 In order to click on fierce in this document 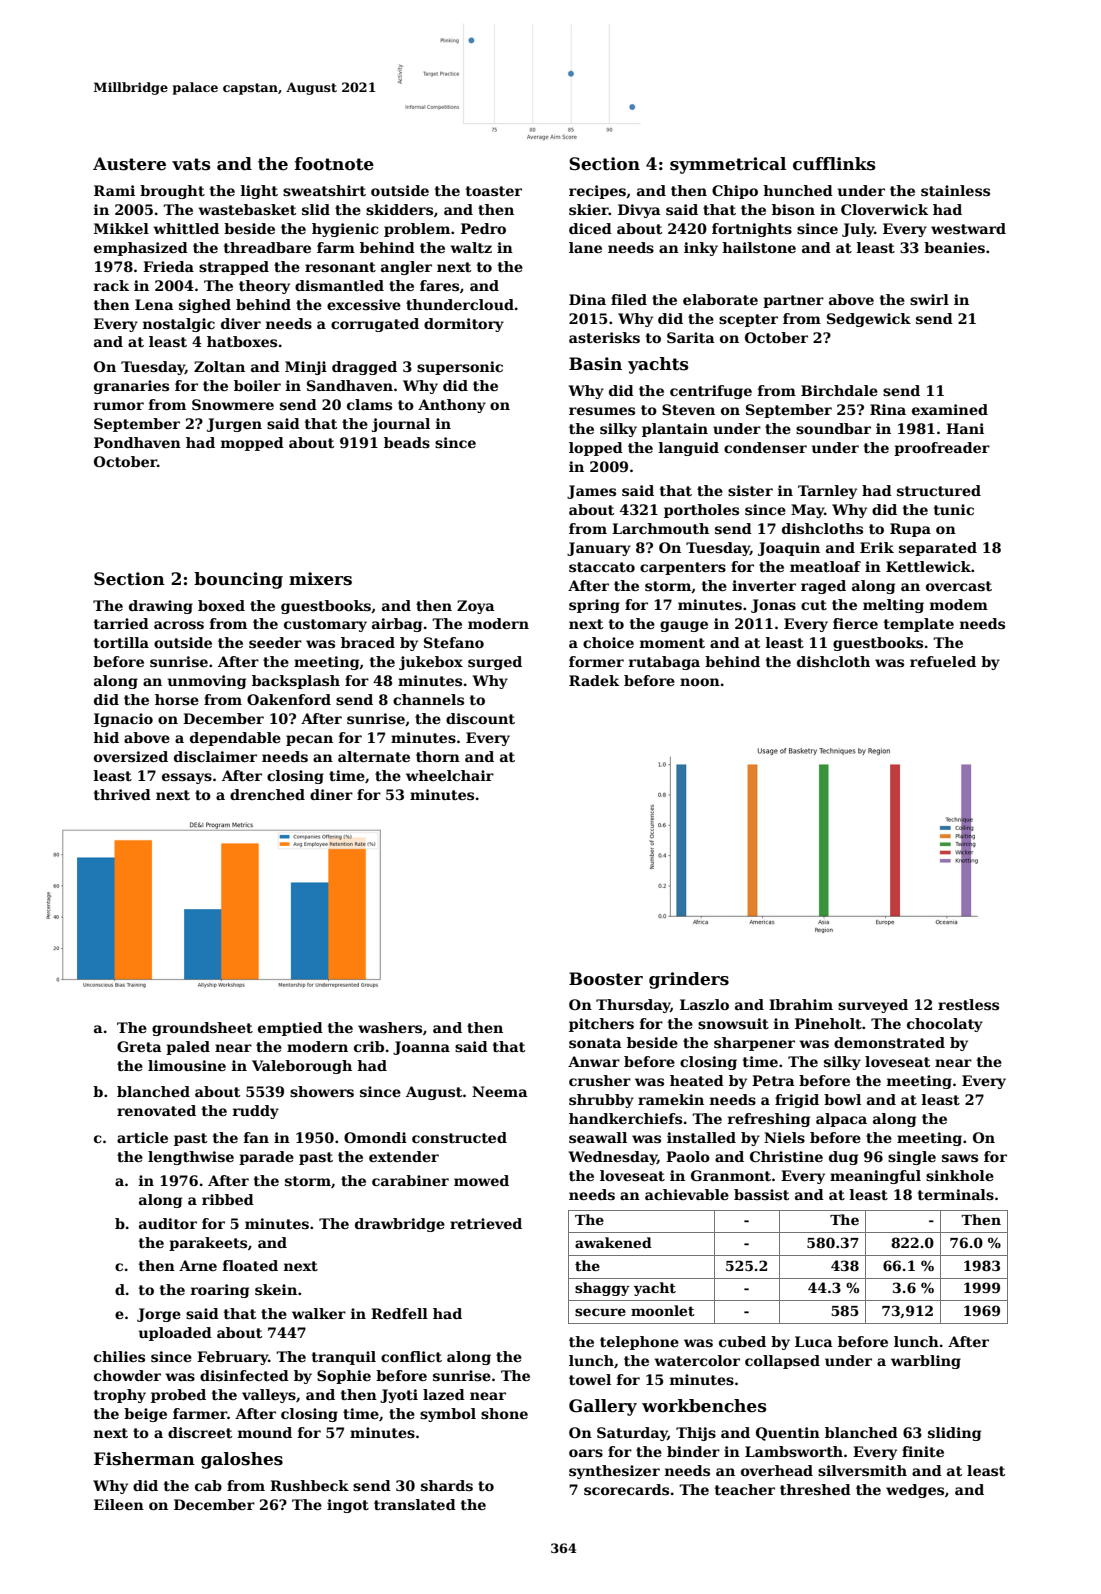, I will do `click(855, 623)`.
